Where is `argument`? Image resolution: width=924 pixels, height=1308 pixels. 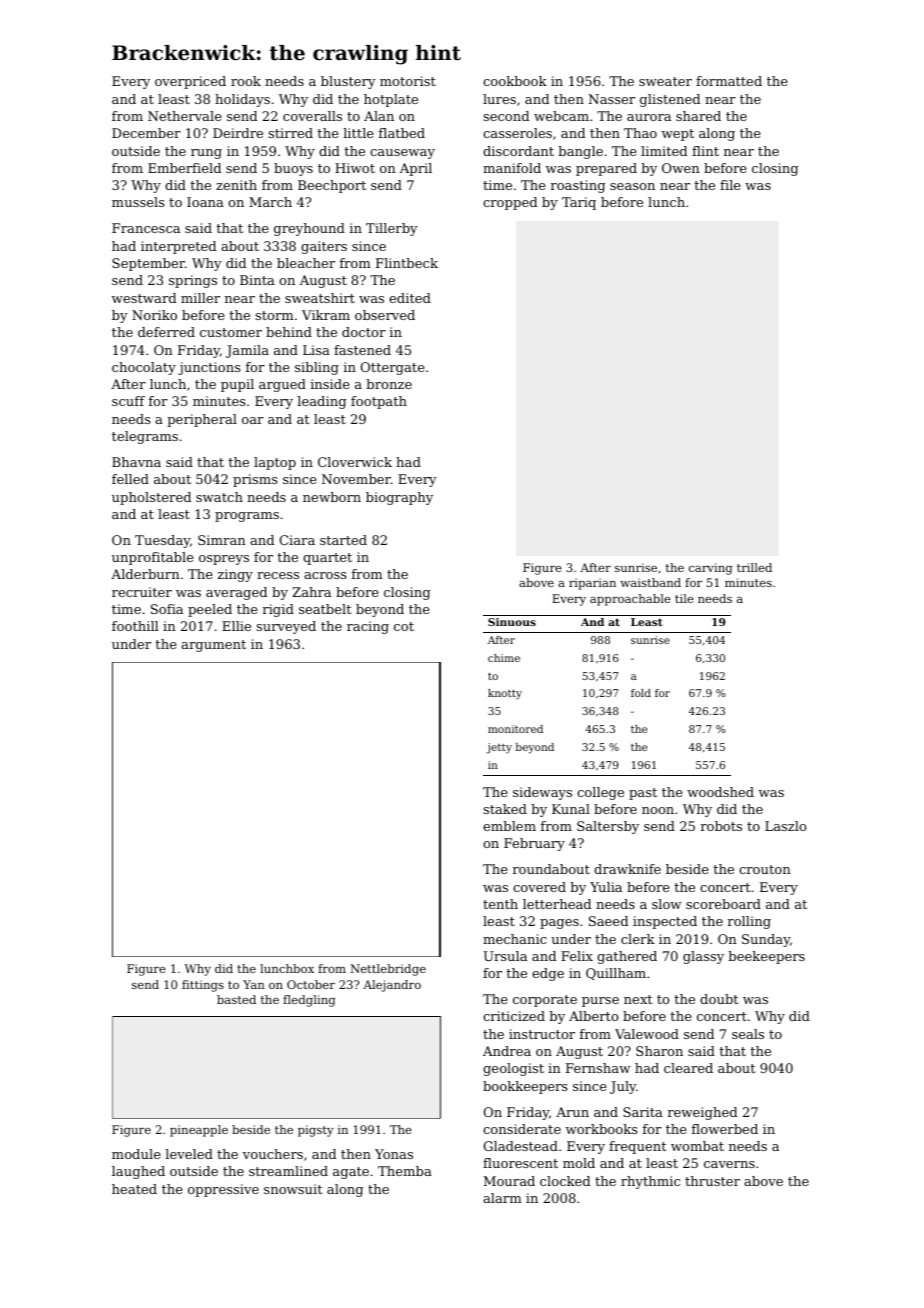
argument is located at coordinates (213, 646).
